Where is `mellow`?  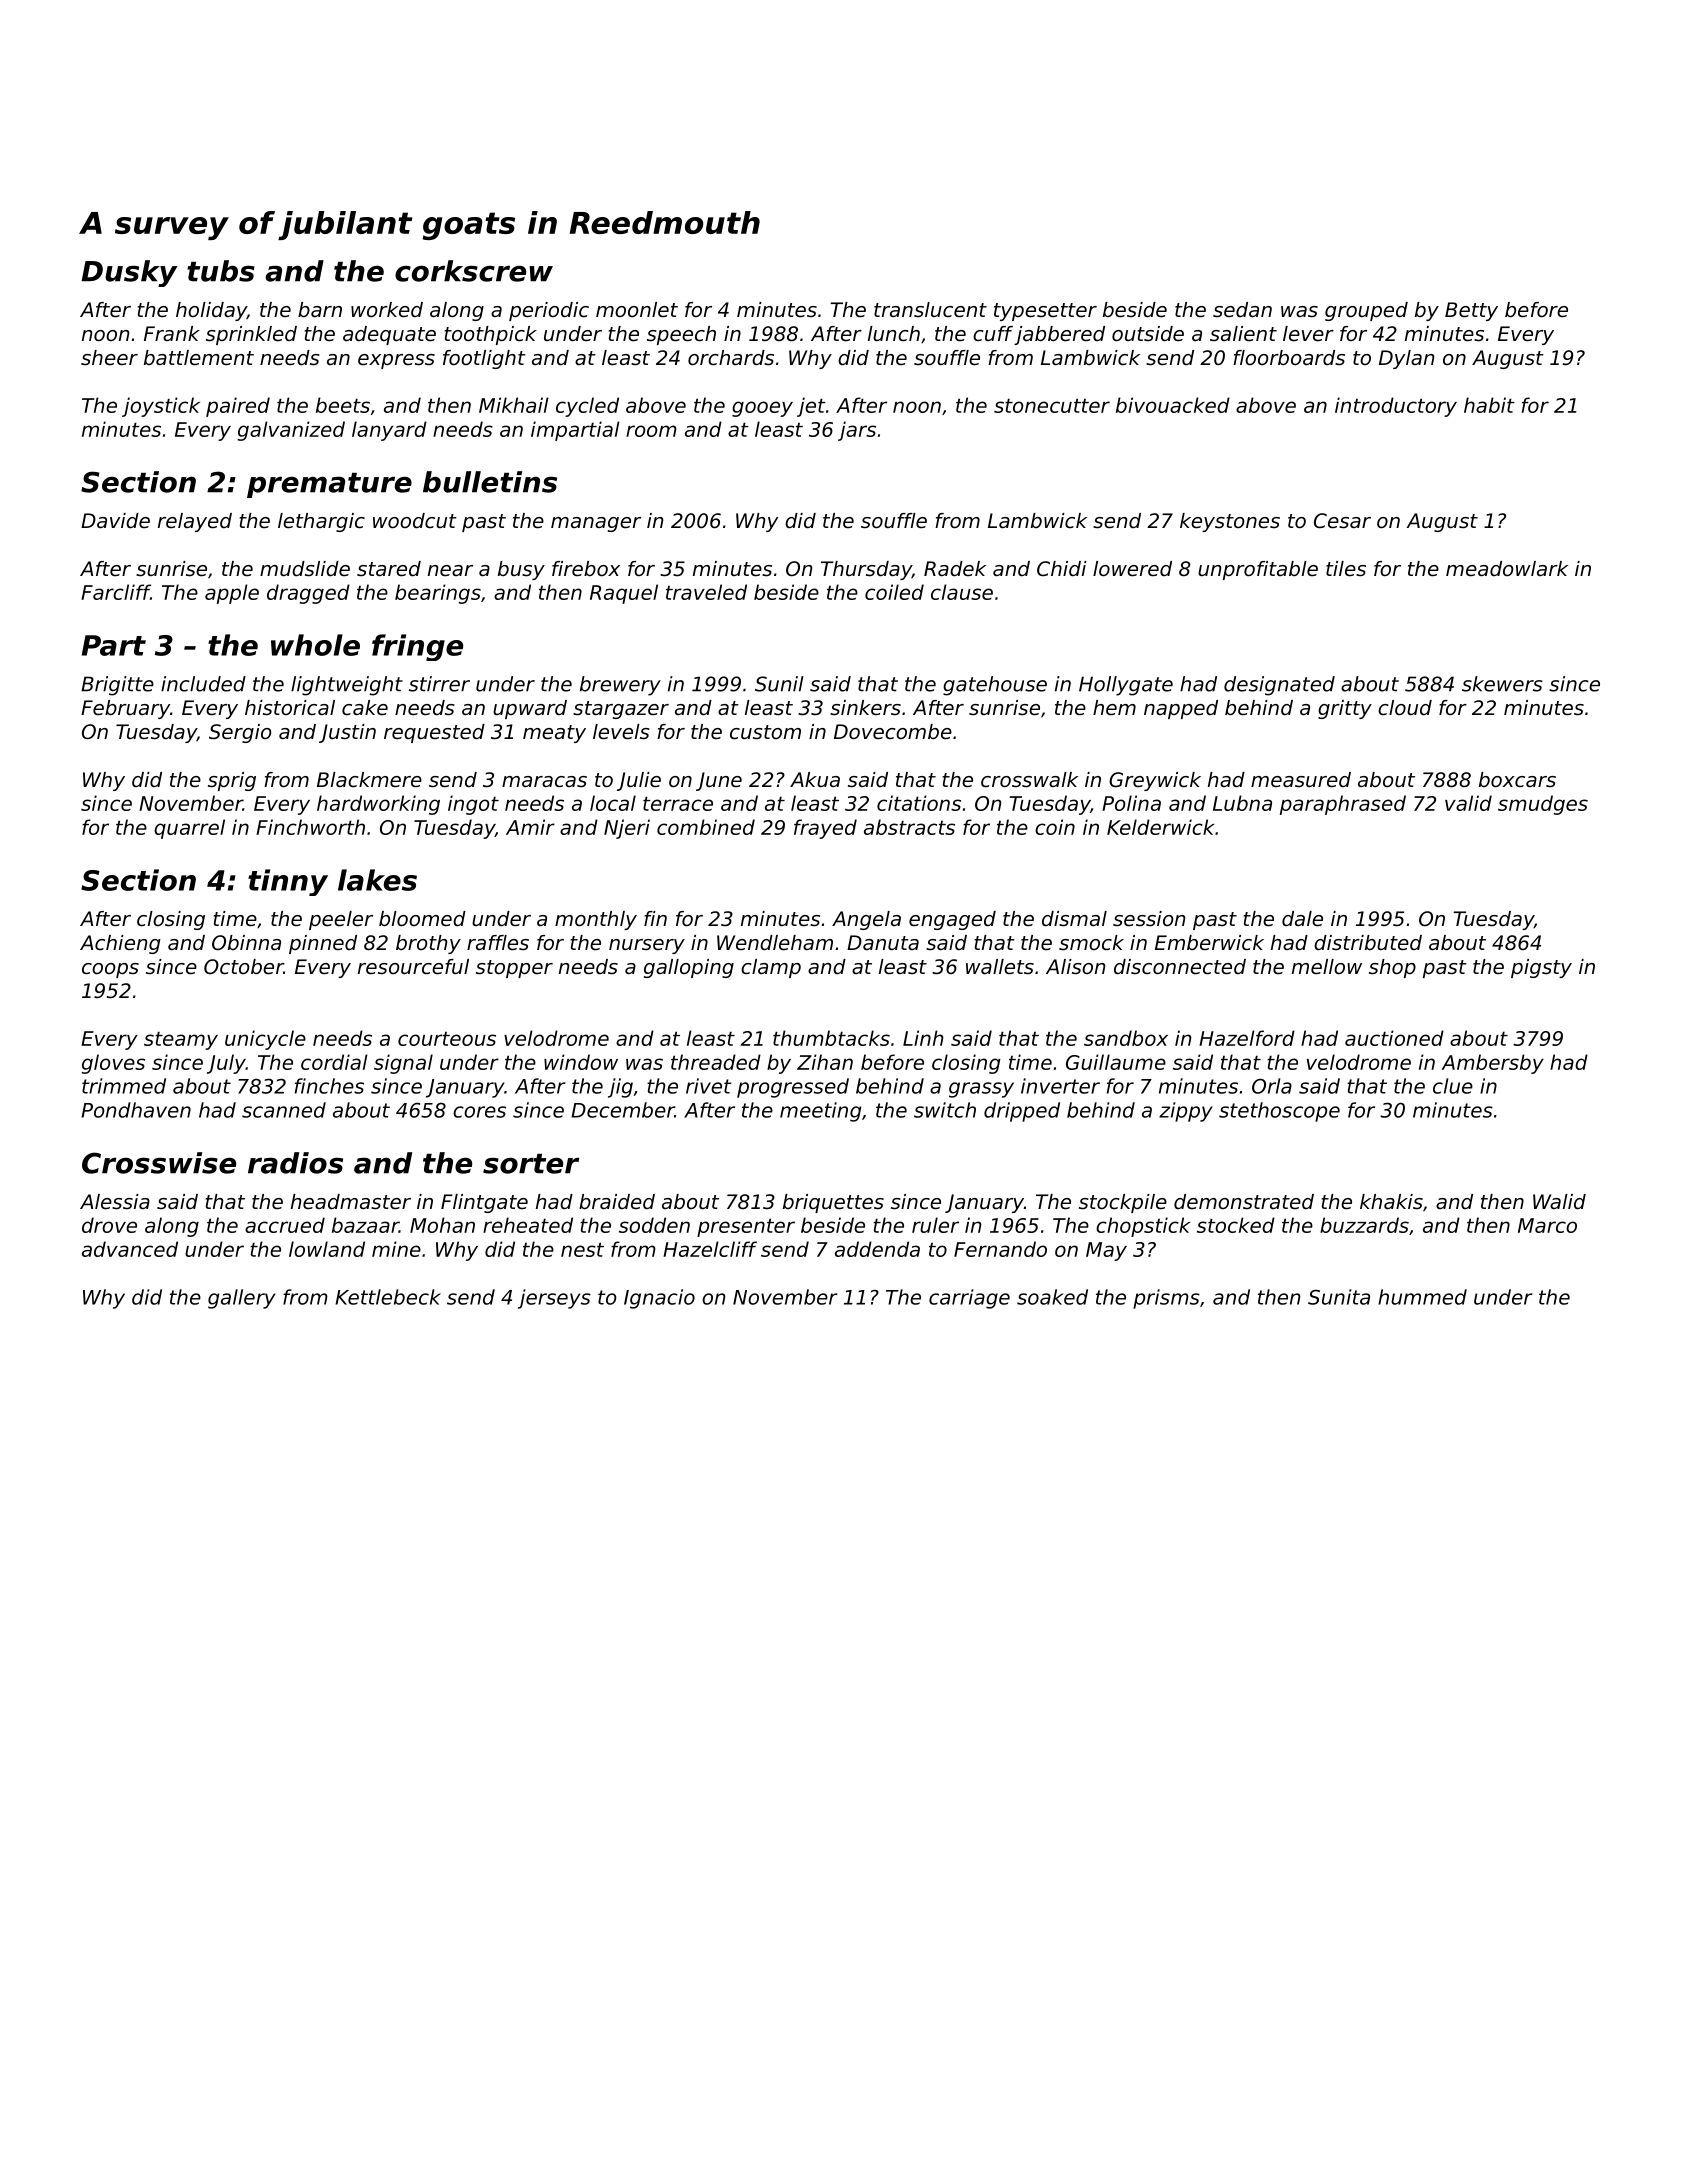 mellow is located at coordinates (1327, 967).
